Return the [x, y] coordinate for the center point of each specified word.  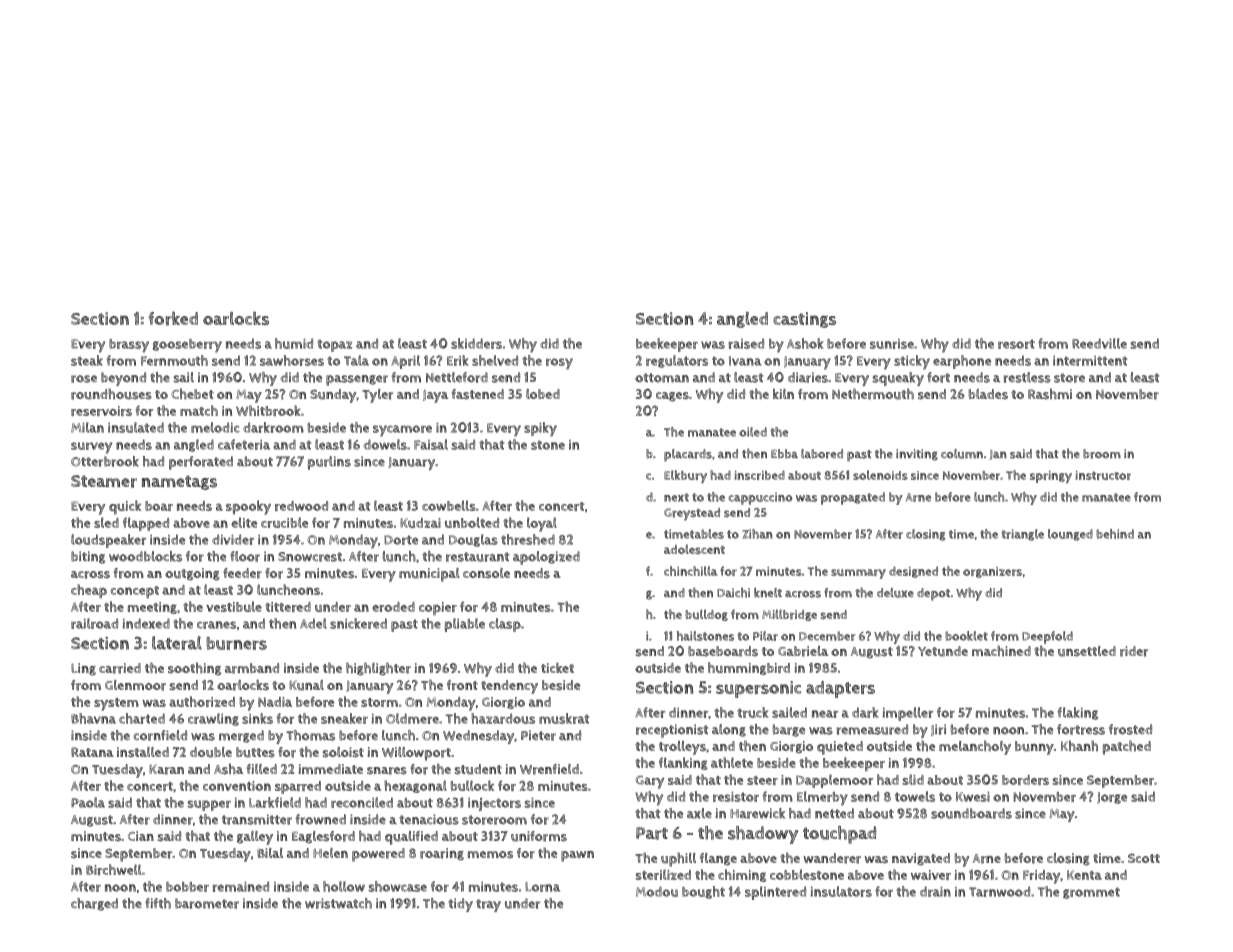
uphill [678, 859]
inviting [917, 455]
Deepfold [1047, 637]
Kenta [1084, 875]
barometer [207, 903]
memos [490, 855]
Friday [1041, 877]
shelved [495, 360]
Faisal [431, 444]
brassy [129, 346]
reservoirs [101, 411]
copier [438, 608]
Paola [88, 802]
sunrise [892, 344]
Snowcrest [310, 557]
